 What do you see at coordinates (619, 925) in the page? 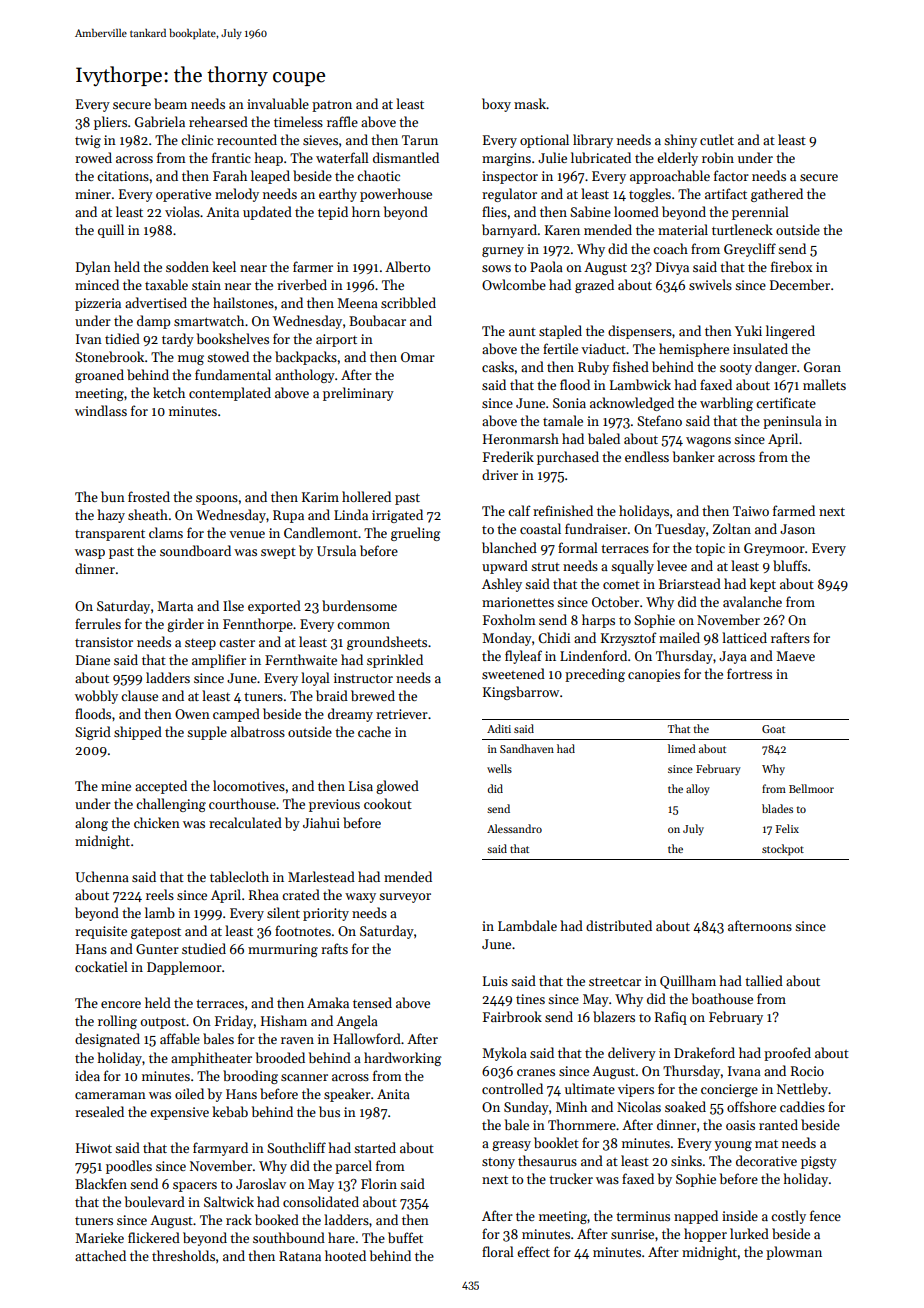
I see `distributed` at bounding box center [619, 925].
